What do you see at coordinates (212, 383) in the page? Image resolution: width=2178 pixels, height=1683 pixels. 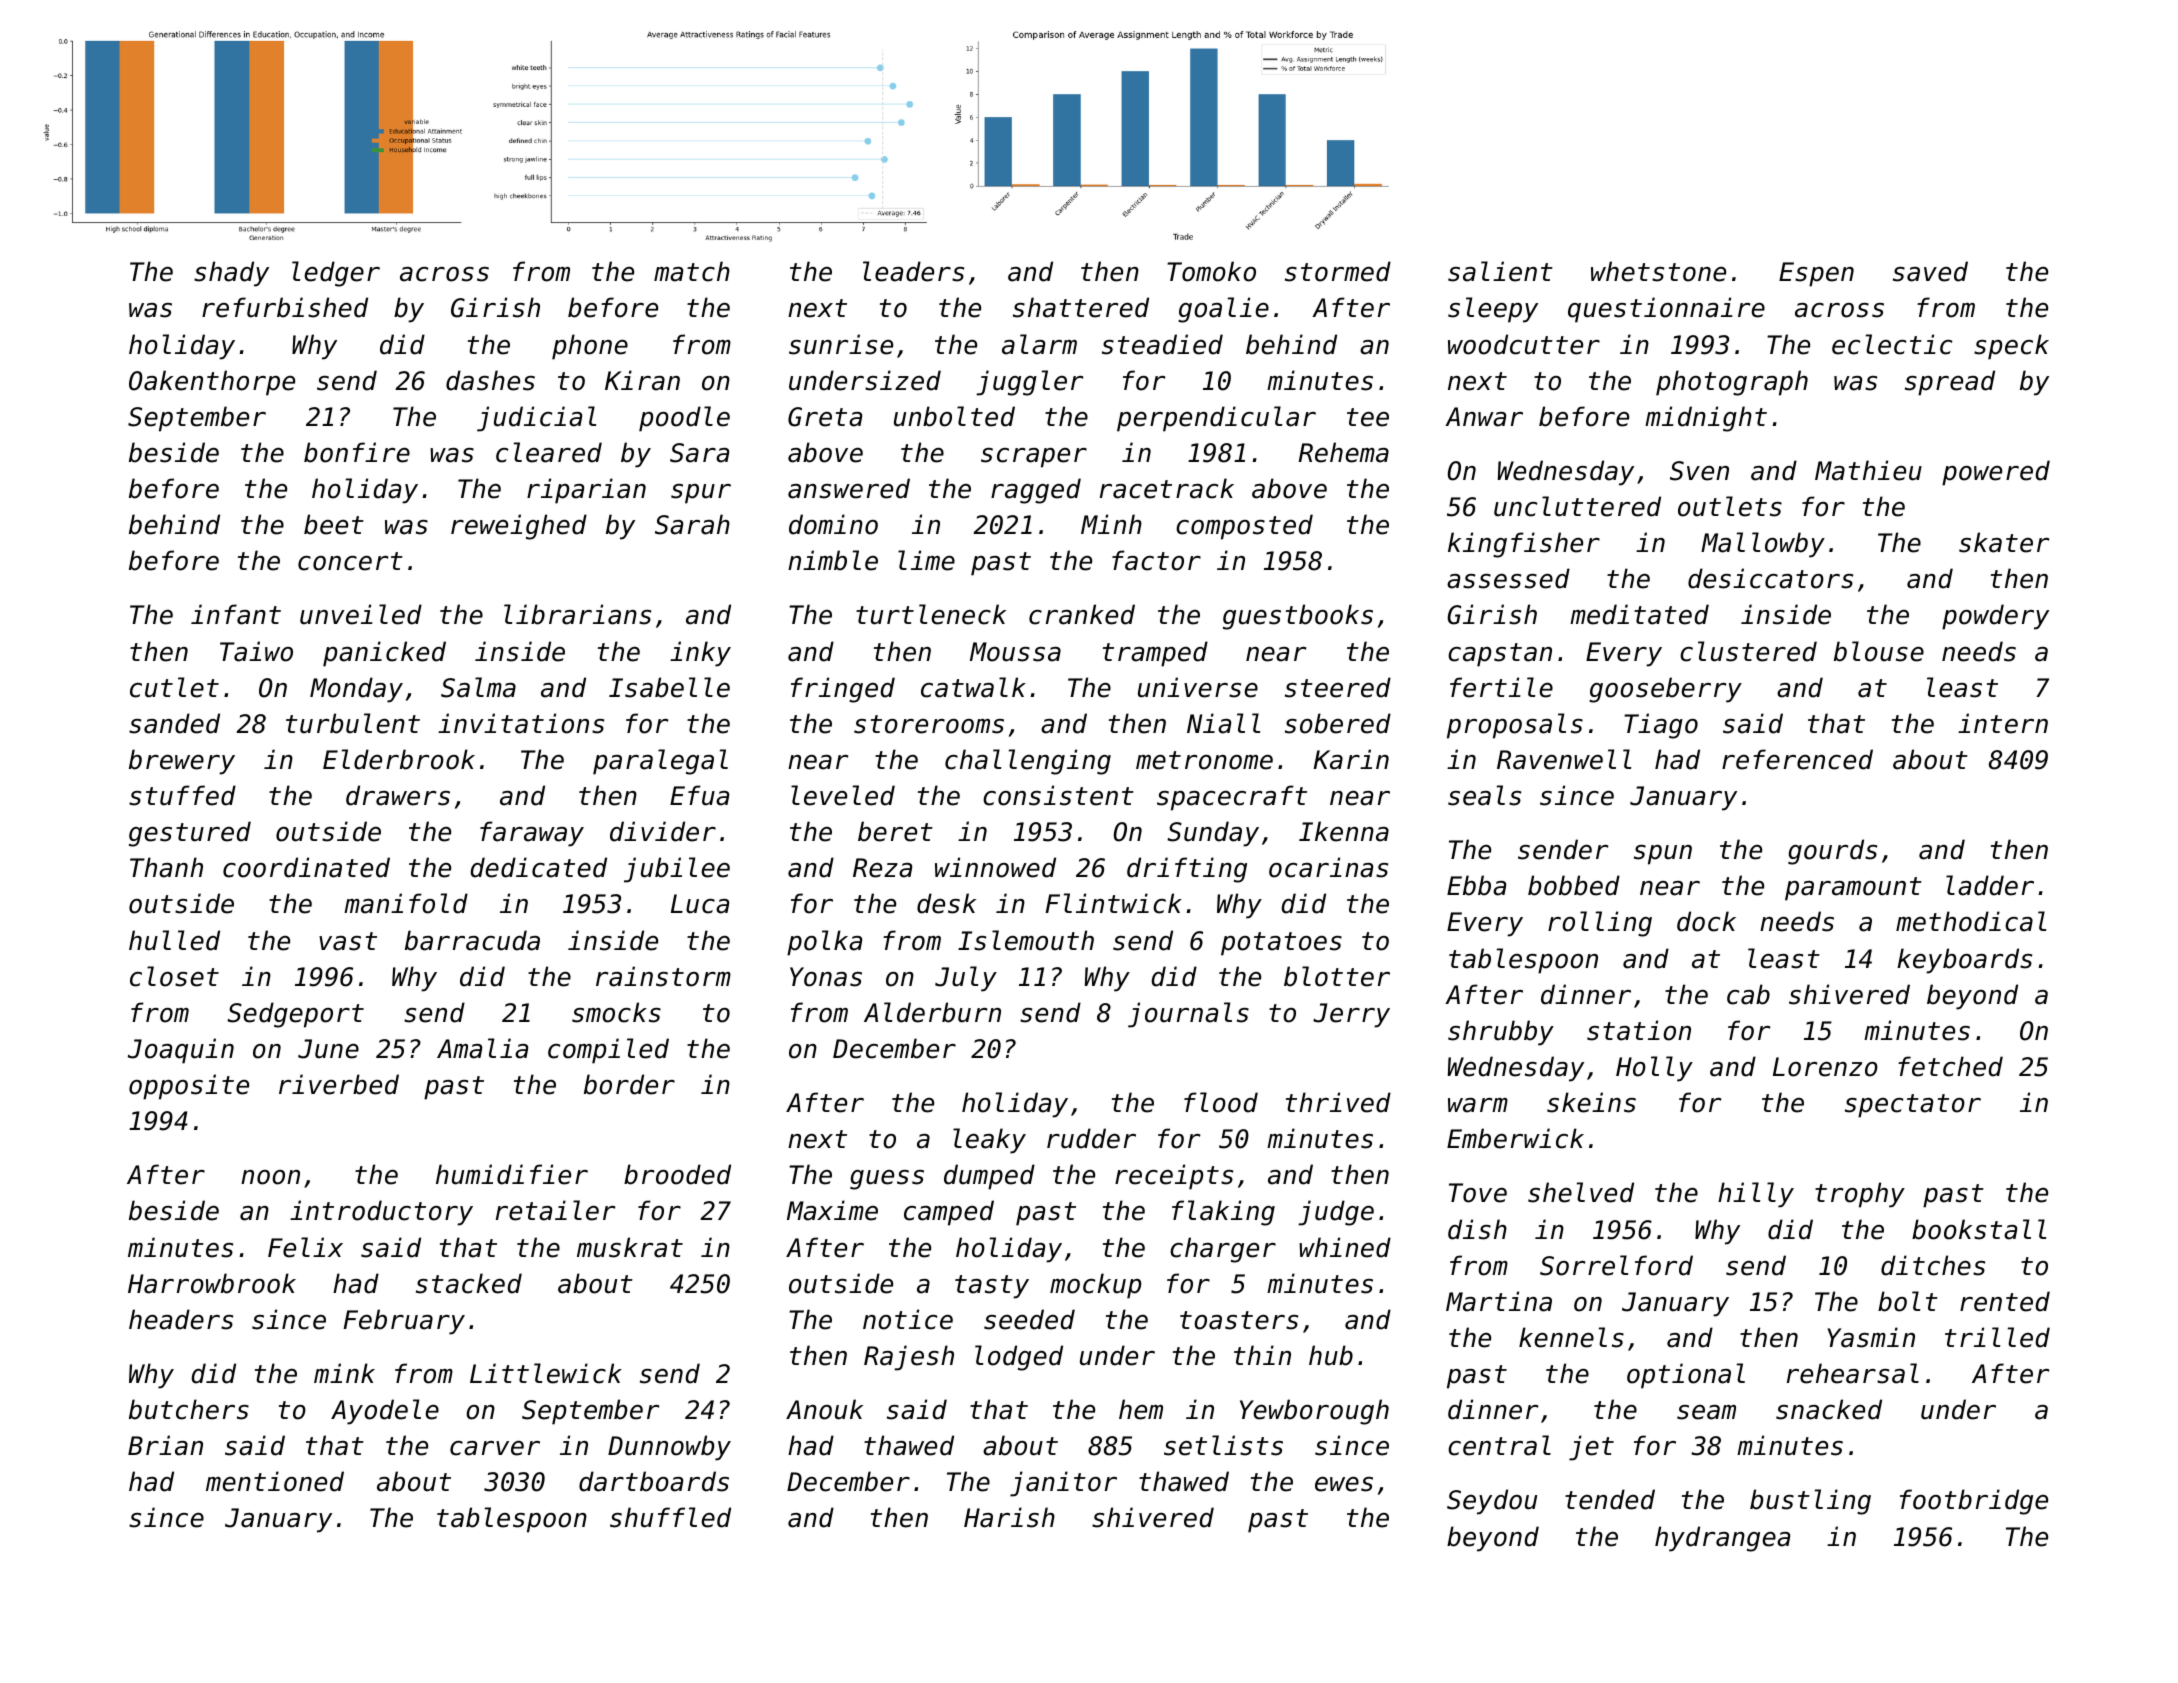 I see `Oakenthorpe` at bounding box center [212, 383].
